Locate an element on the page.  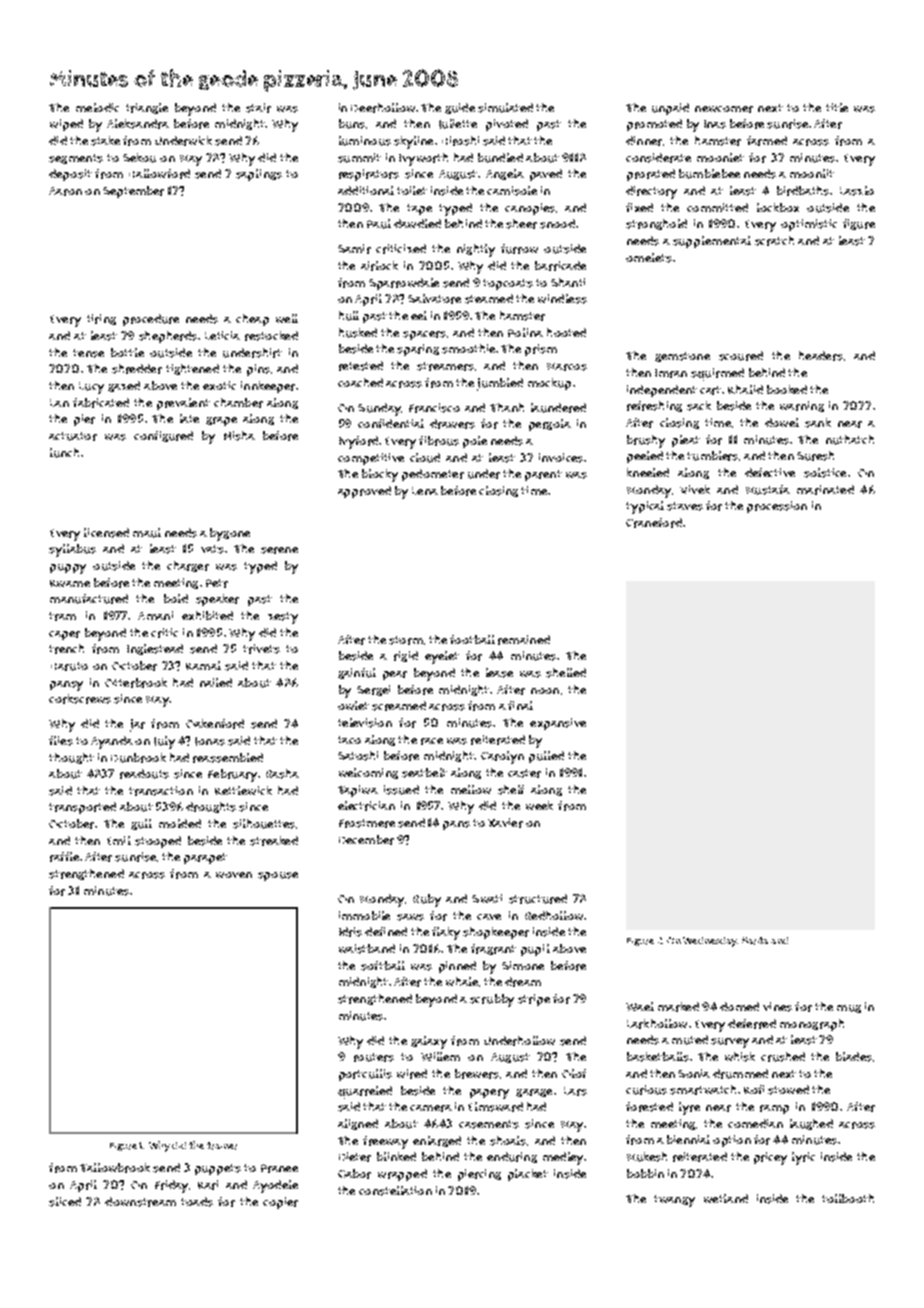
mug is located at coordinates (849, 1009).
